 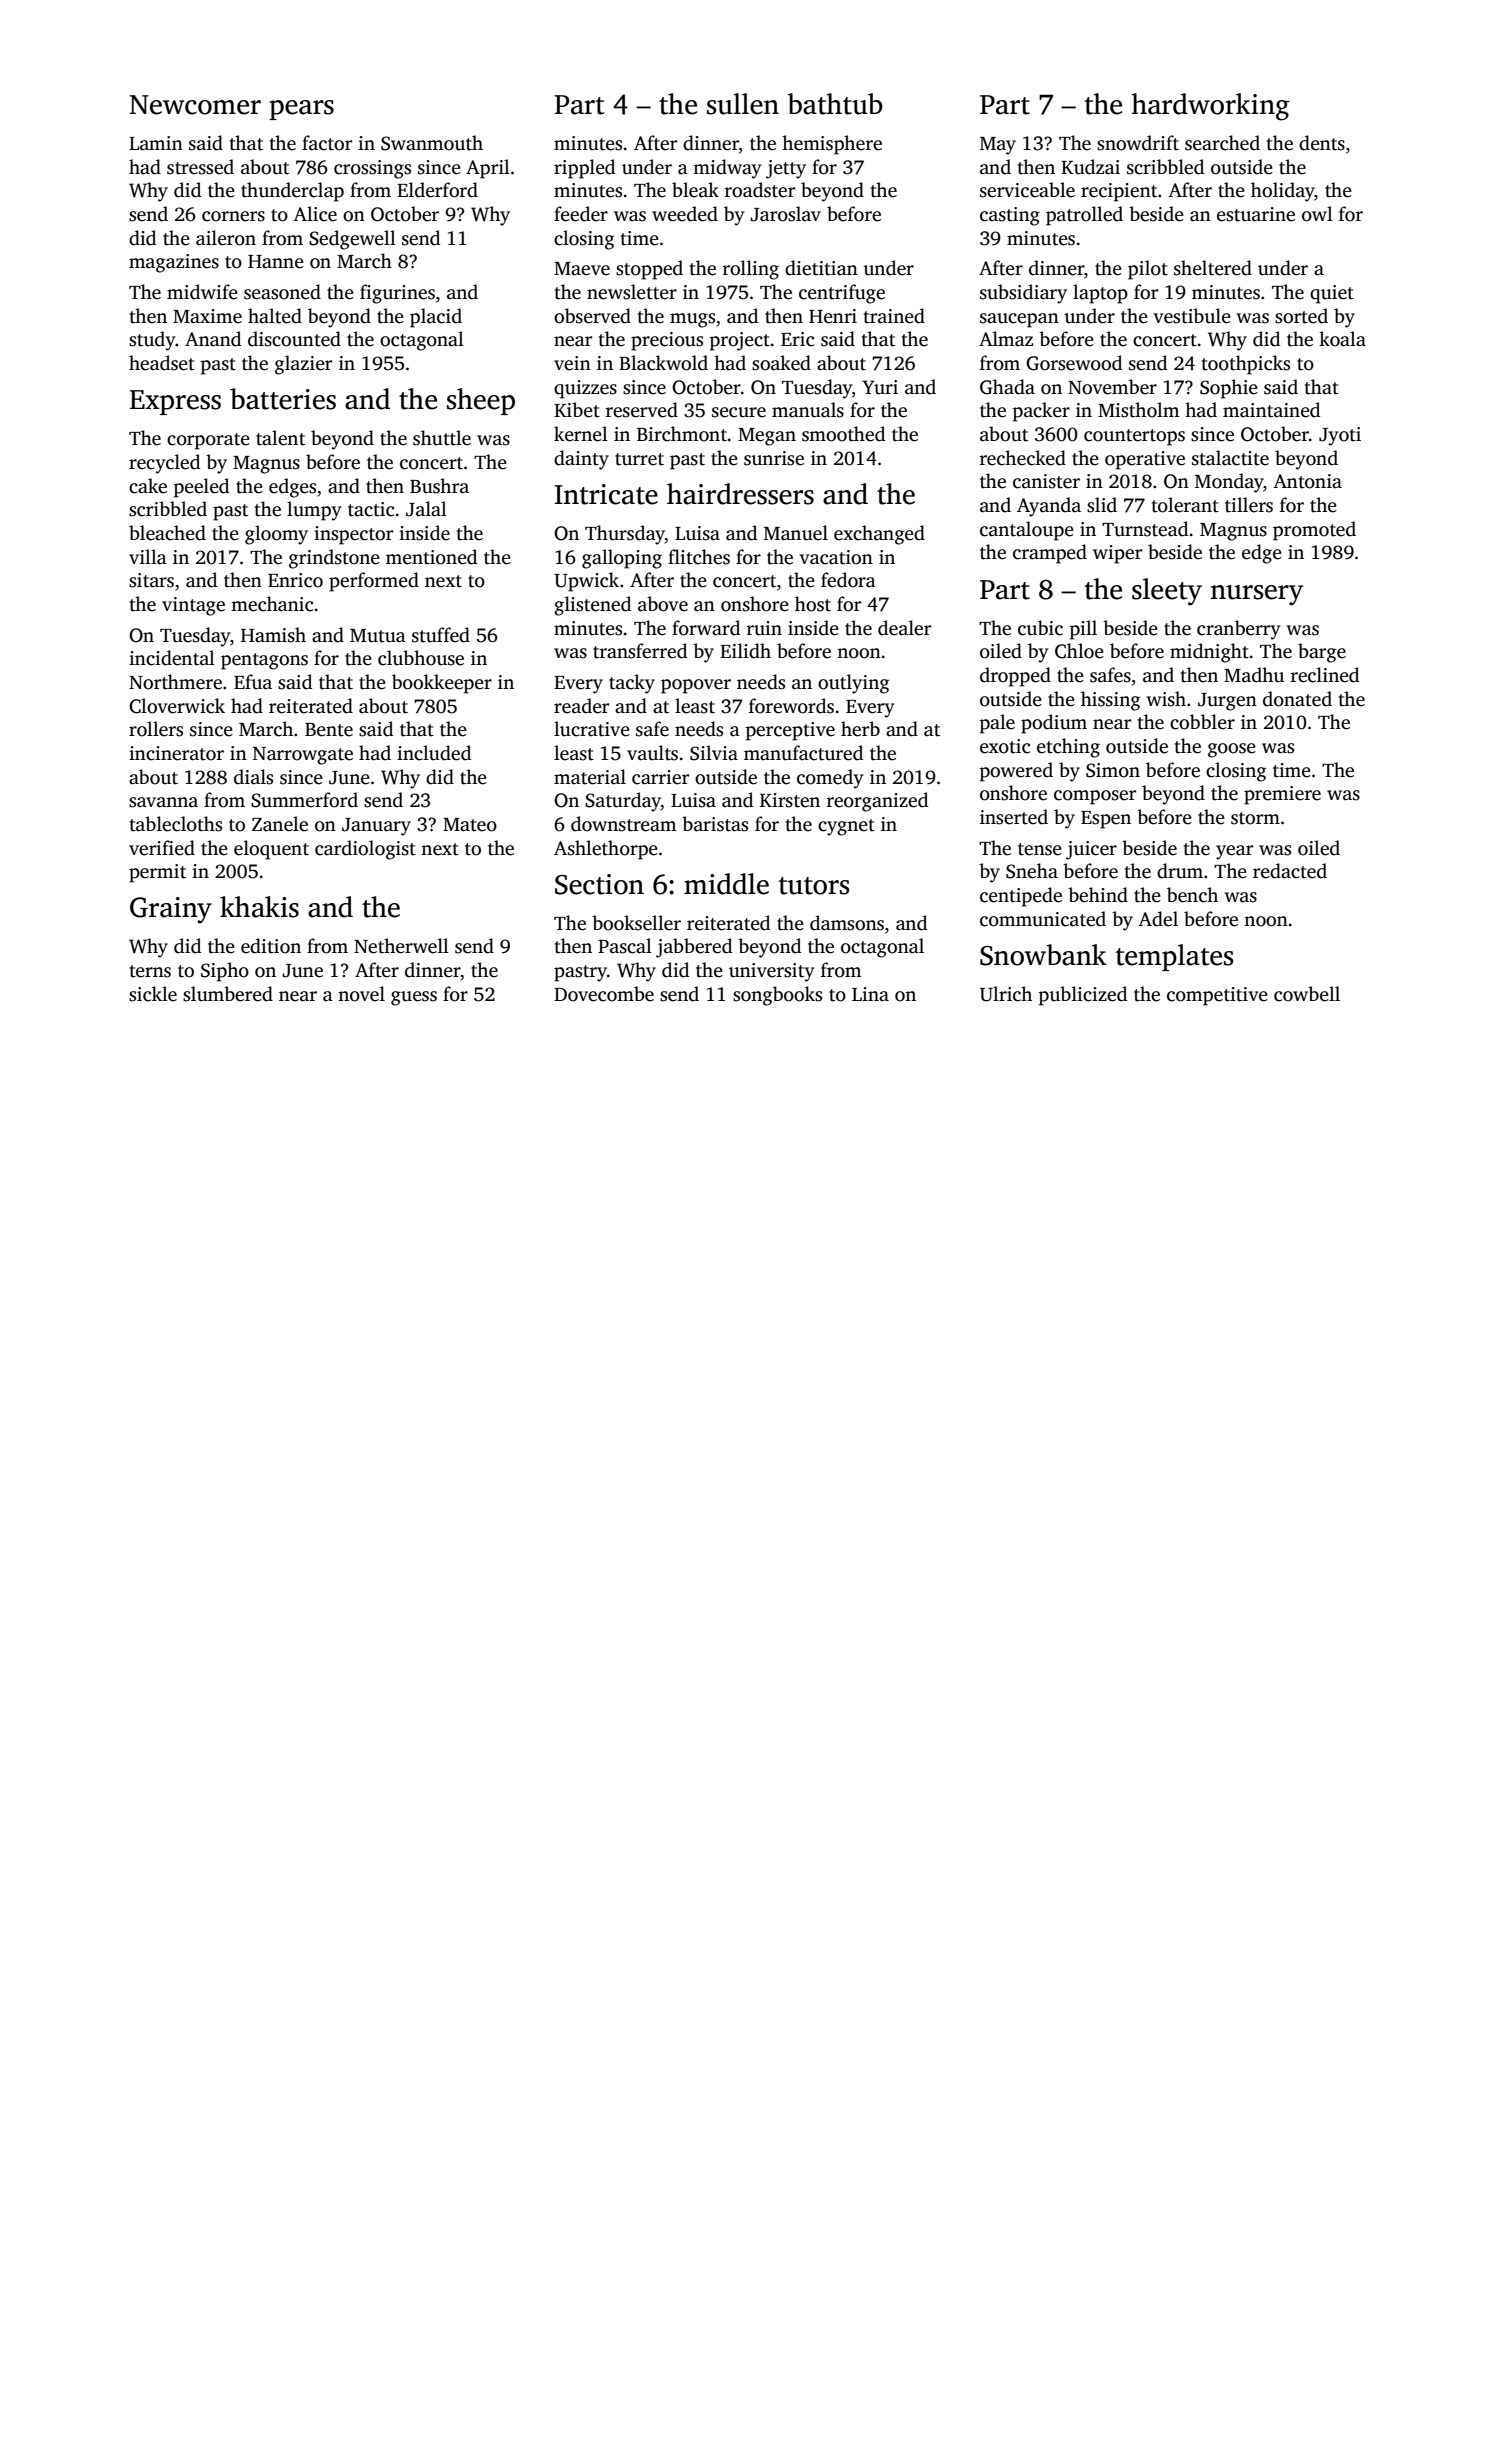 I want to click on khakis, so click(x=259, y=907).
